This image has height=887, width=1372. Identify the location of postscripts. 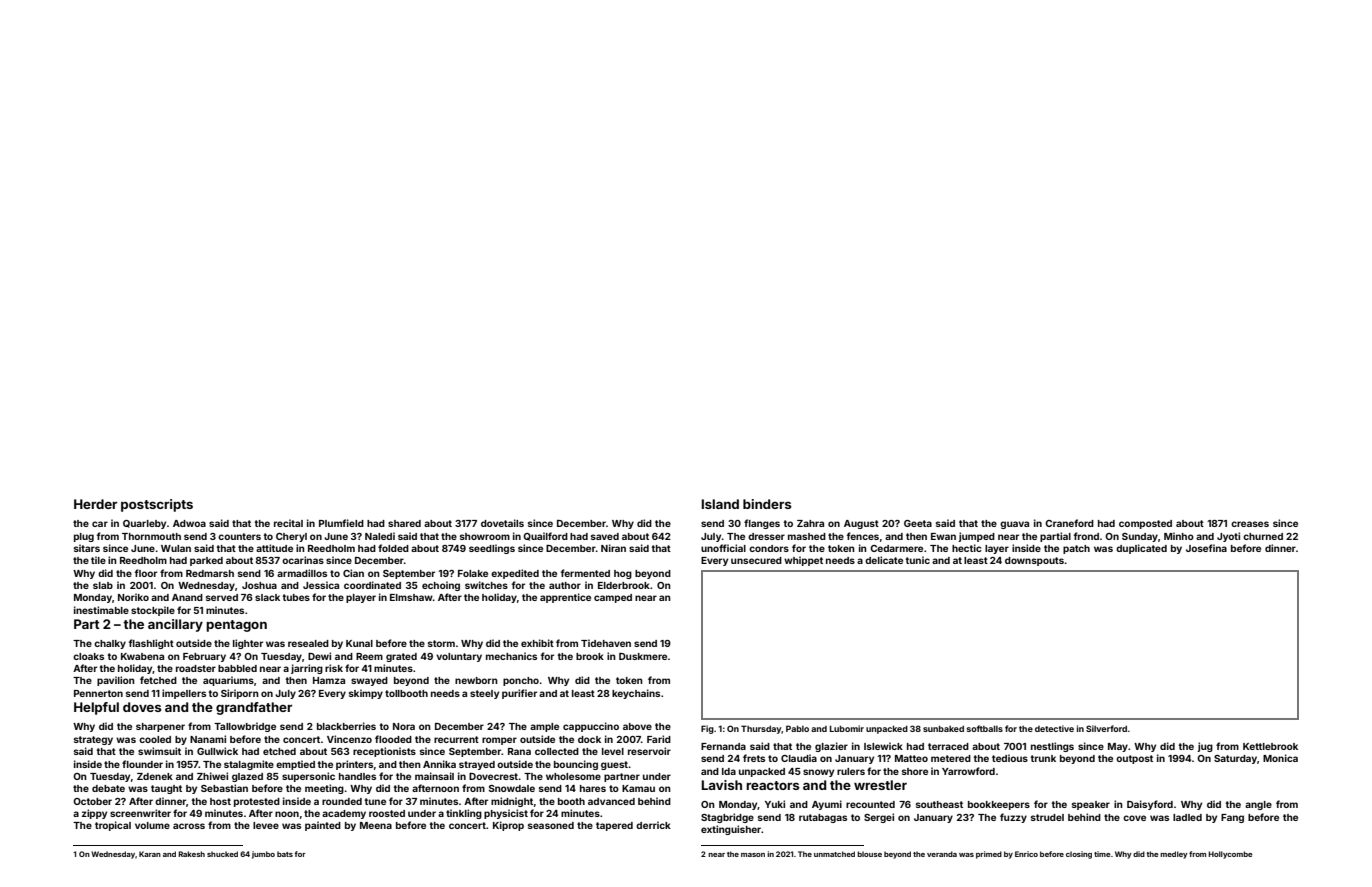
(157, 505).
